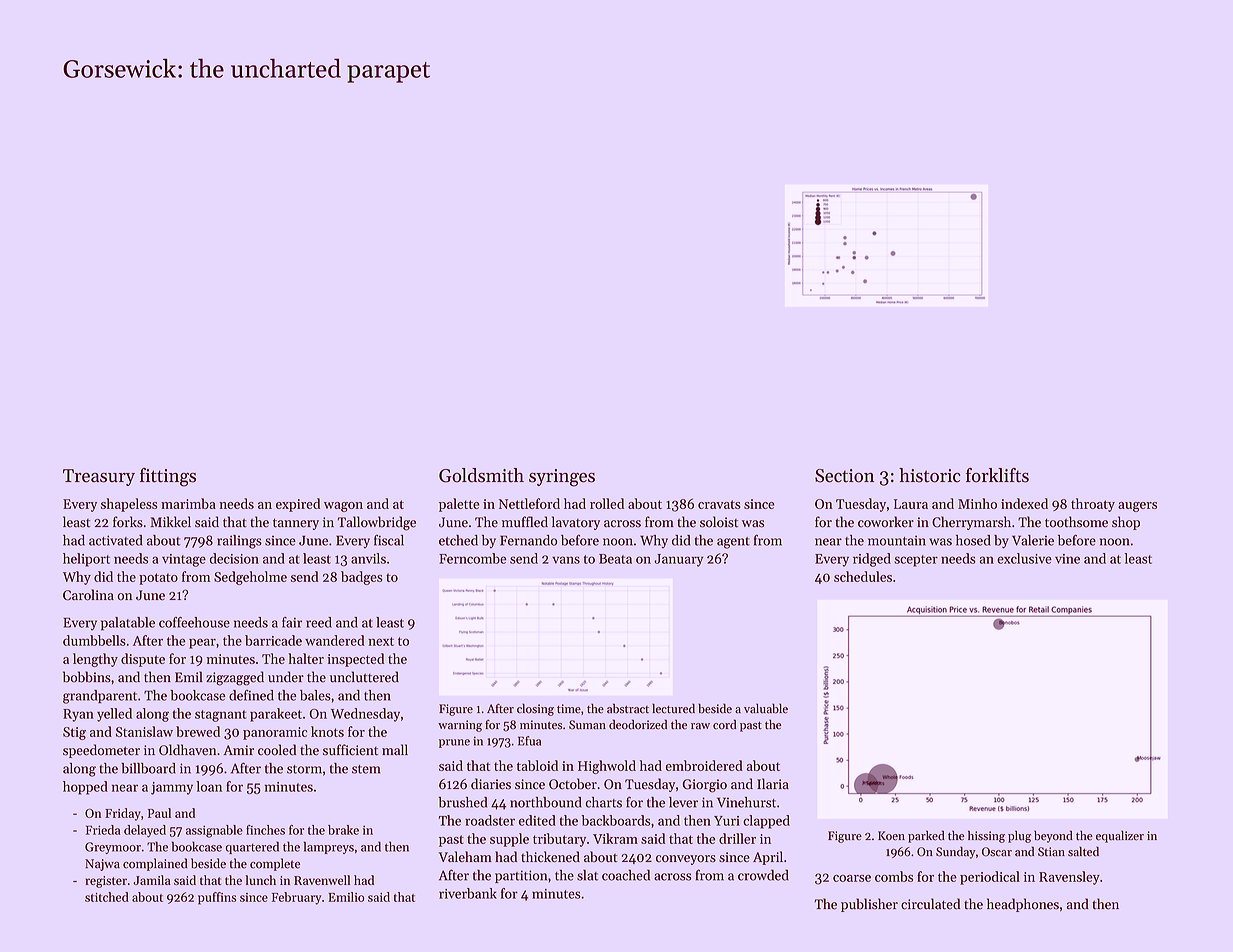 This screenshot has height=952, width=1233. Describe the element at coordinates (986, 836) in the screenshot. I see `hissing` at that location.
